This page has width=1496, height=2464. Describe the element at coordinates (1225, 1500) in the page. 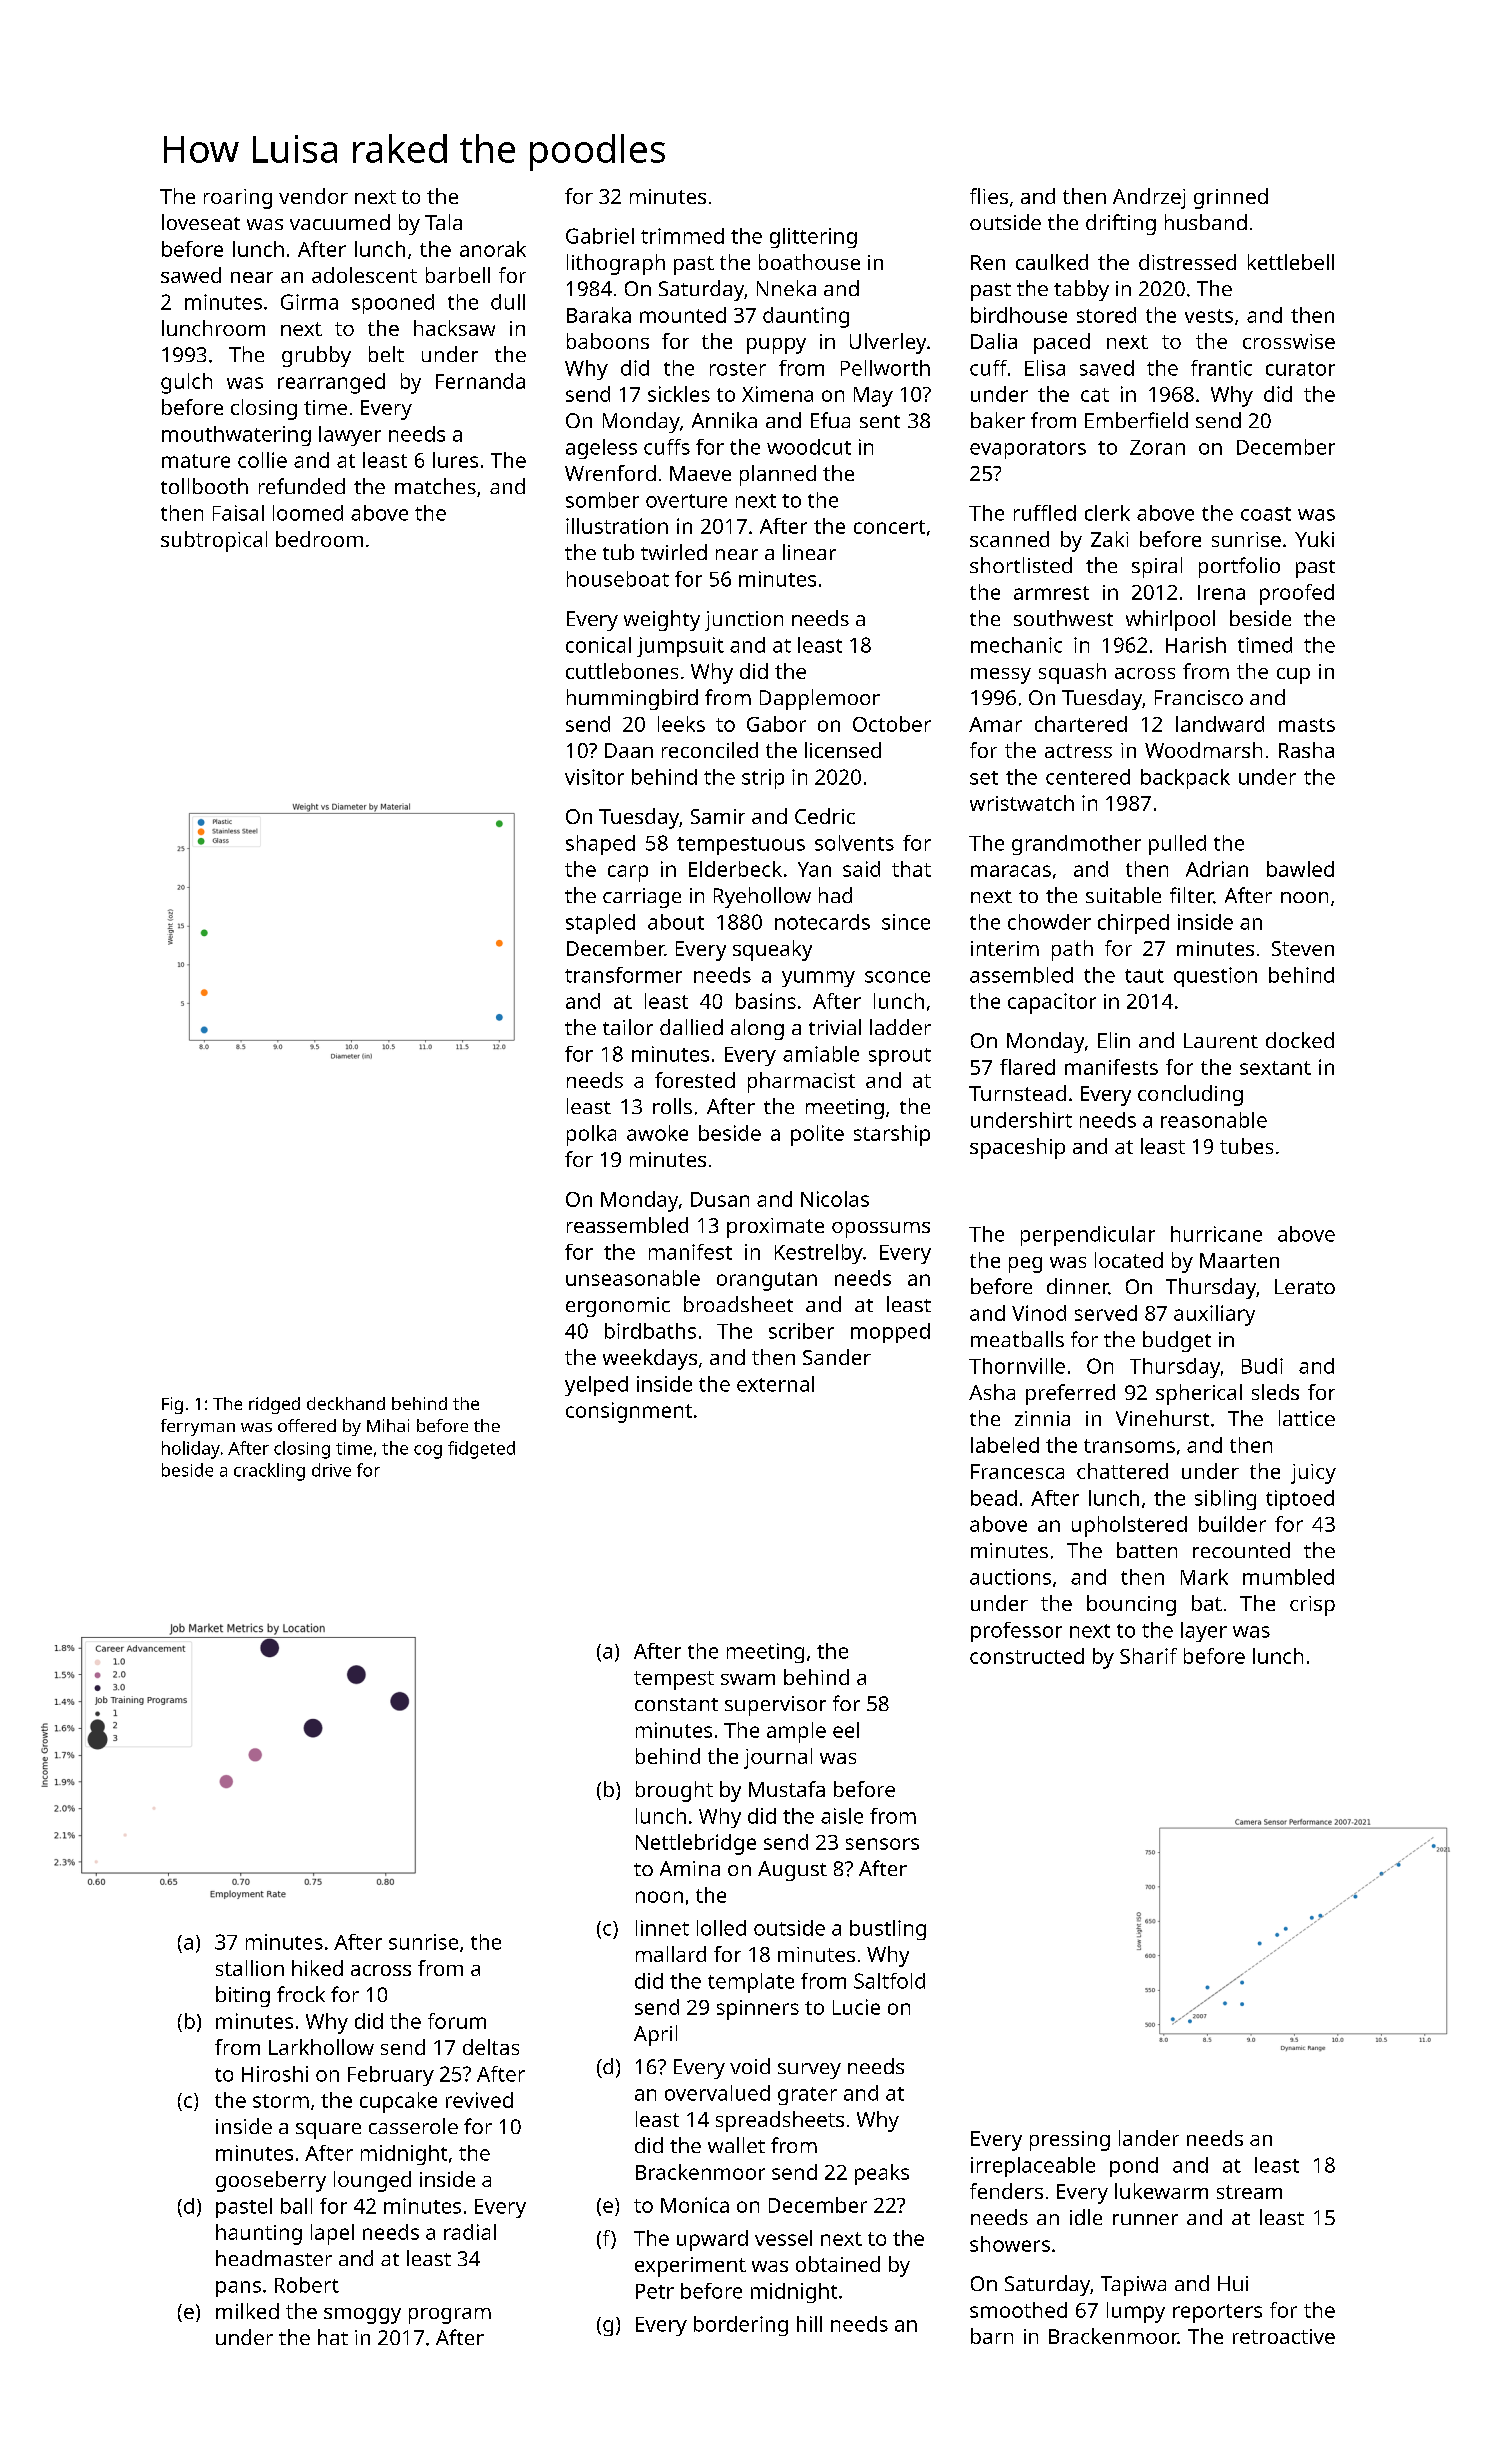

I see `sibling` at that location.
